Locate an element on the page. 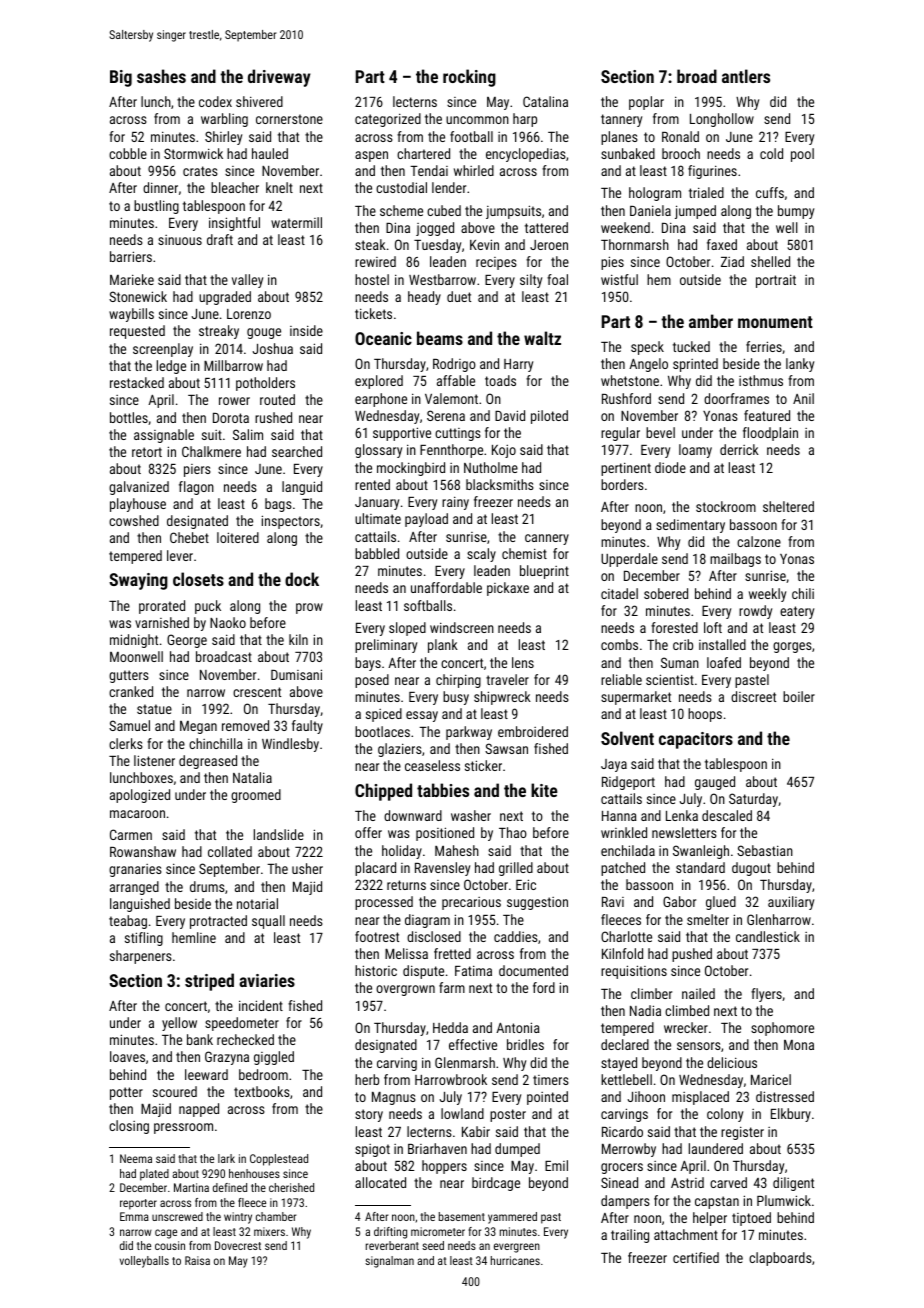 This page has height=1308, width=924. Raisa is located at coordinates (197, 1260).
